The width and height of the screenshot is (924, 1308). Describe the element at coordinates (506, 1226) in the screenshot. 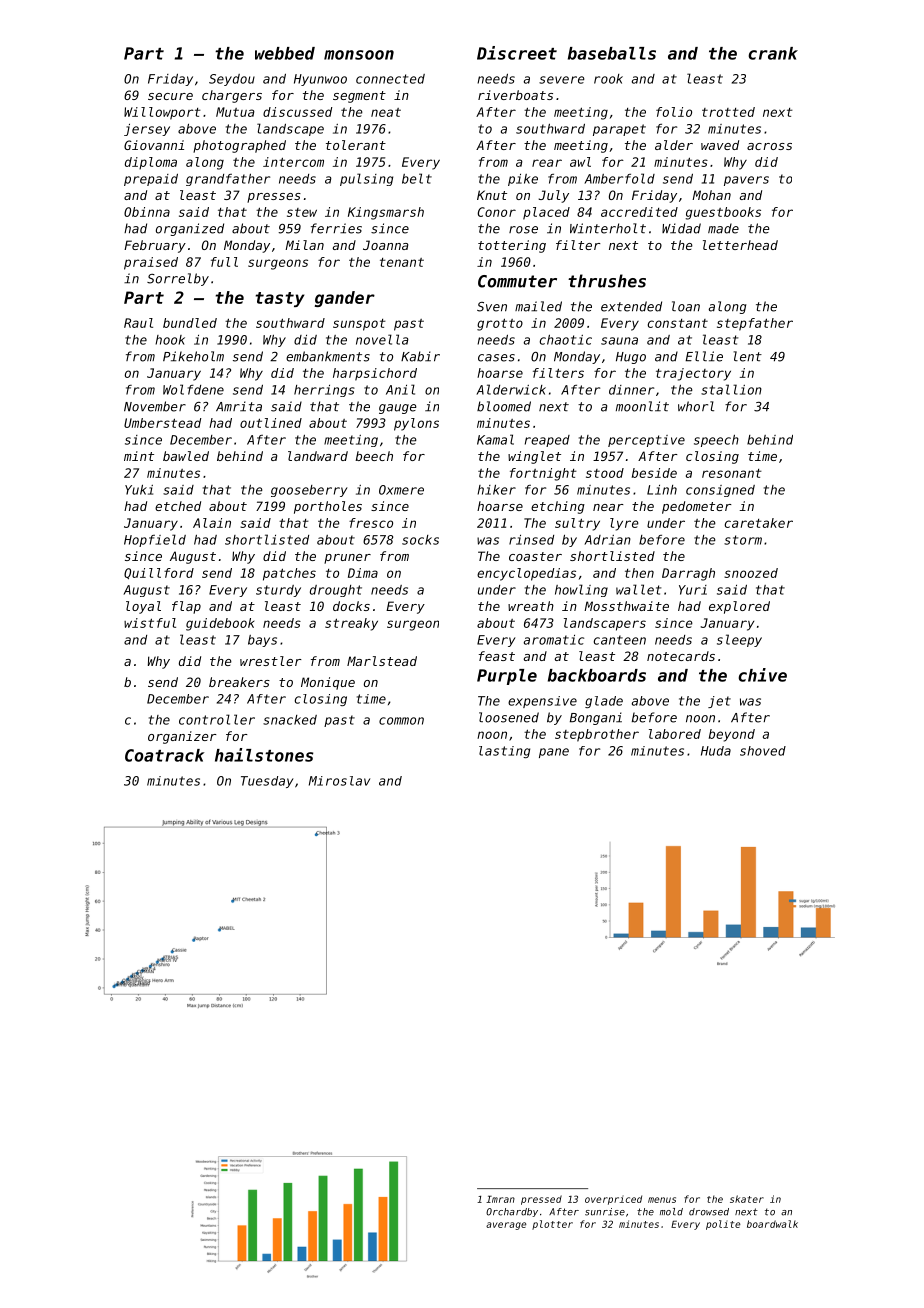

I see `average` at that location.
